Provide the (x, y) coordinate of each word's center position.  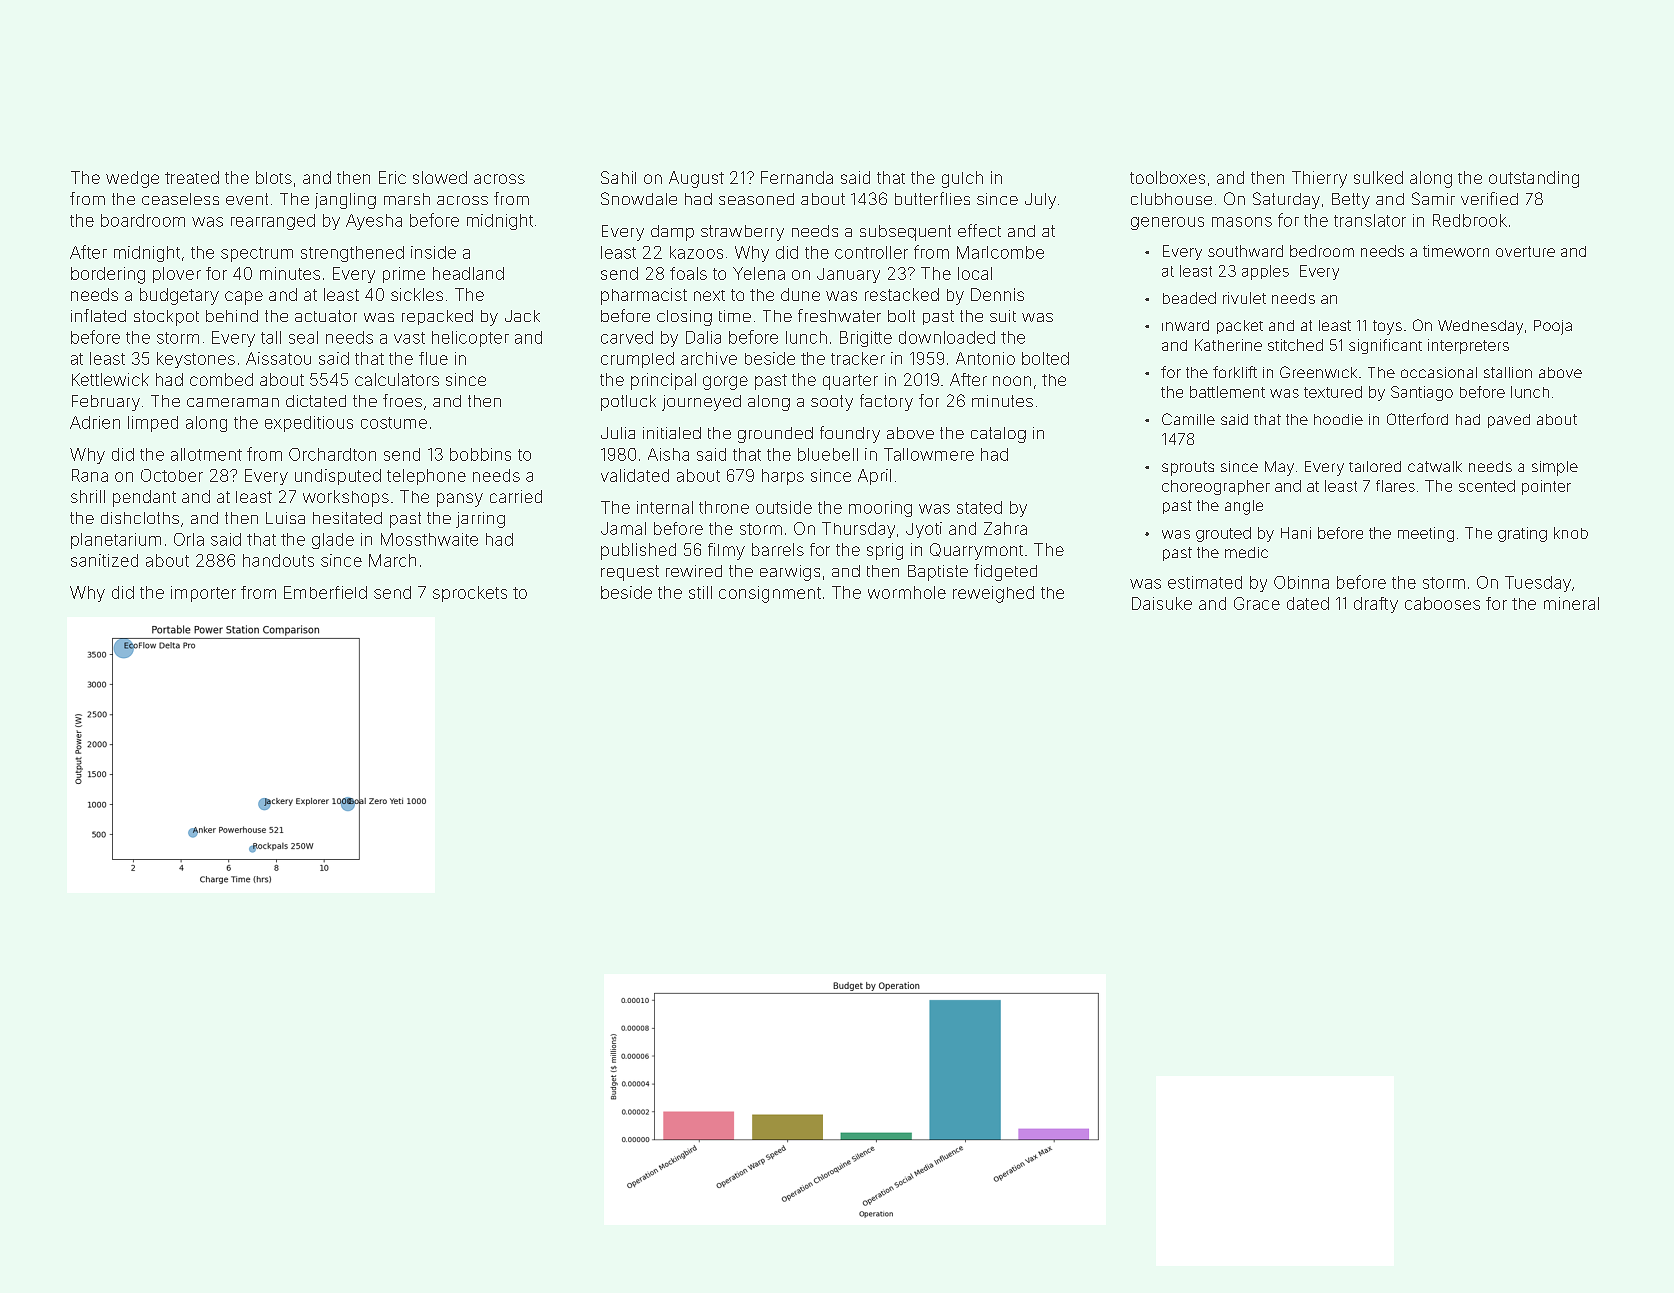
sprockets (470, 594)
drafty (1376, 605)
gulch (962, 179)
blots (274, 177)
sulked (1378, 177)
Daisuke (1162, 603)
